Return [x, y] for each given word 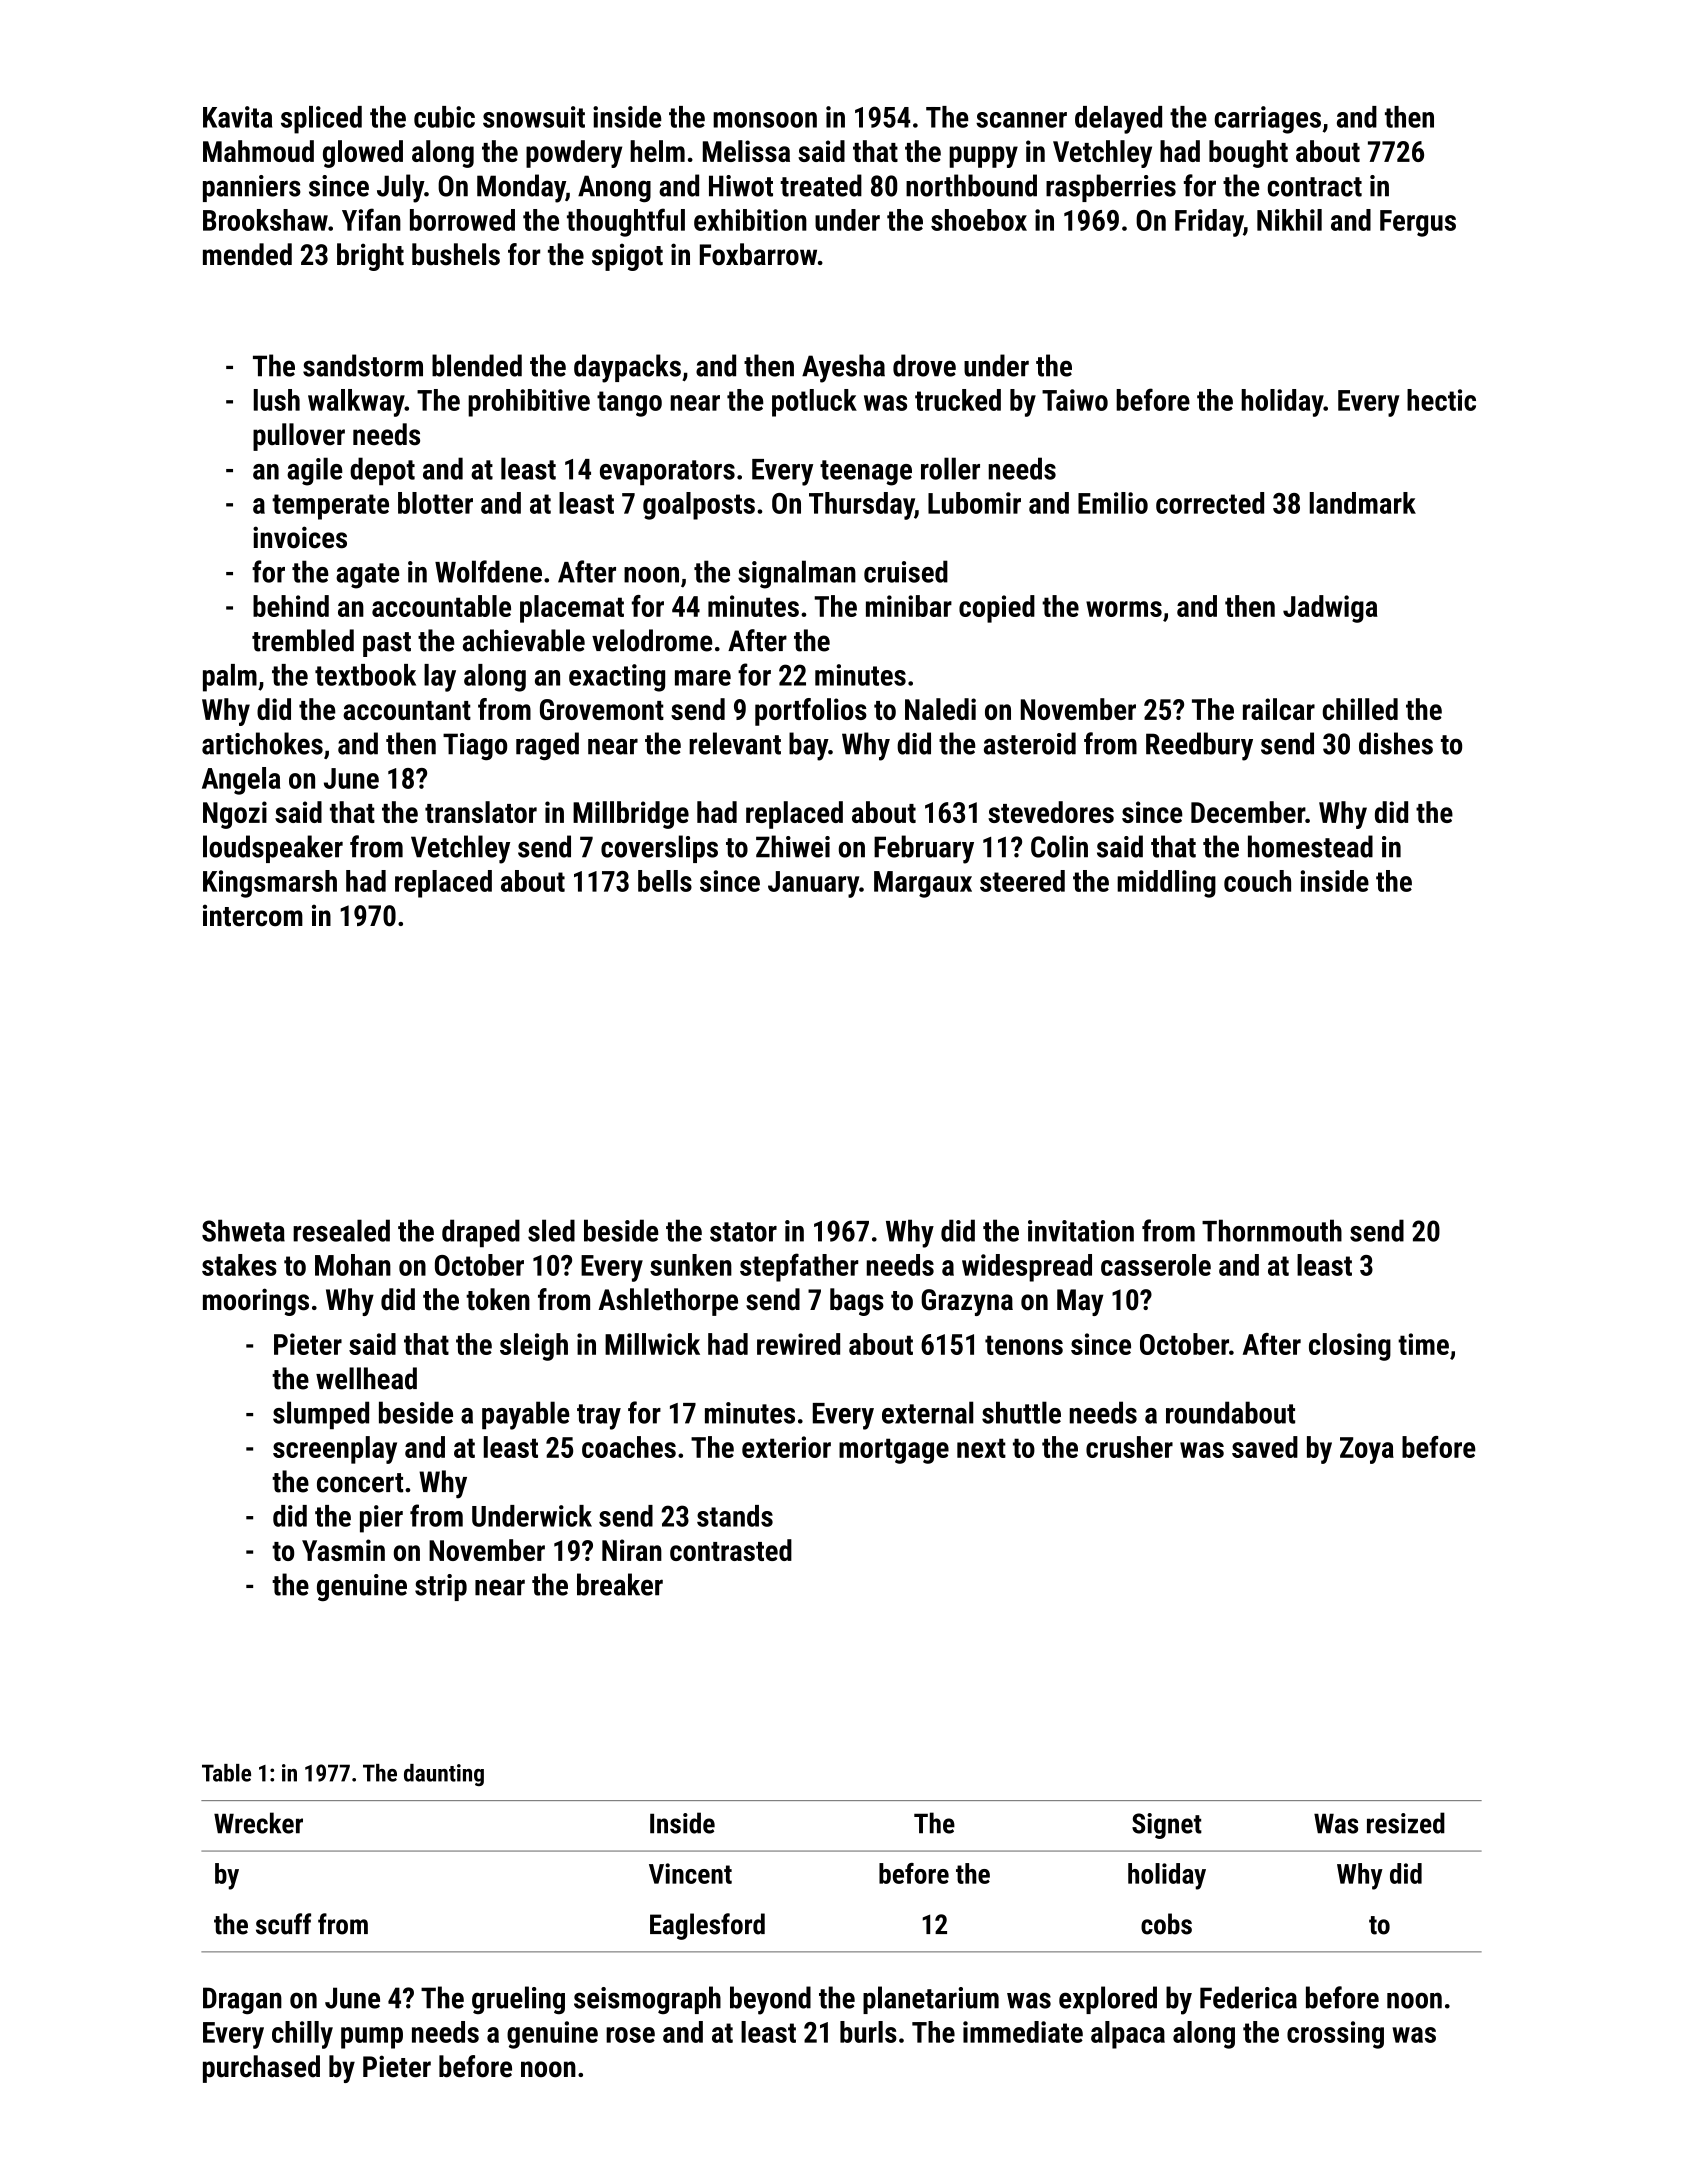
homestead [1310, 846]
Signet [1167, 1826]
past [387, 644]
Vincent [690, 1873]
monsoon [765, 120]
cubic [444, 117]
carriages [1267, 120]
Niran [632, 1550]
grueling [518, 2000]
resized [1406, 1823]
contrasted [731, 1550]
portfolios [811, 712]
